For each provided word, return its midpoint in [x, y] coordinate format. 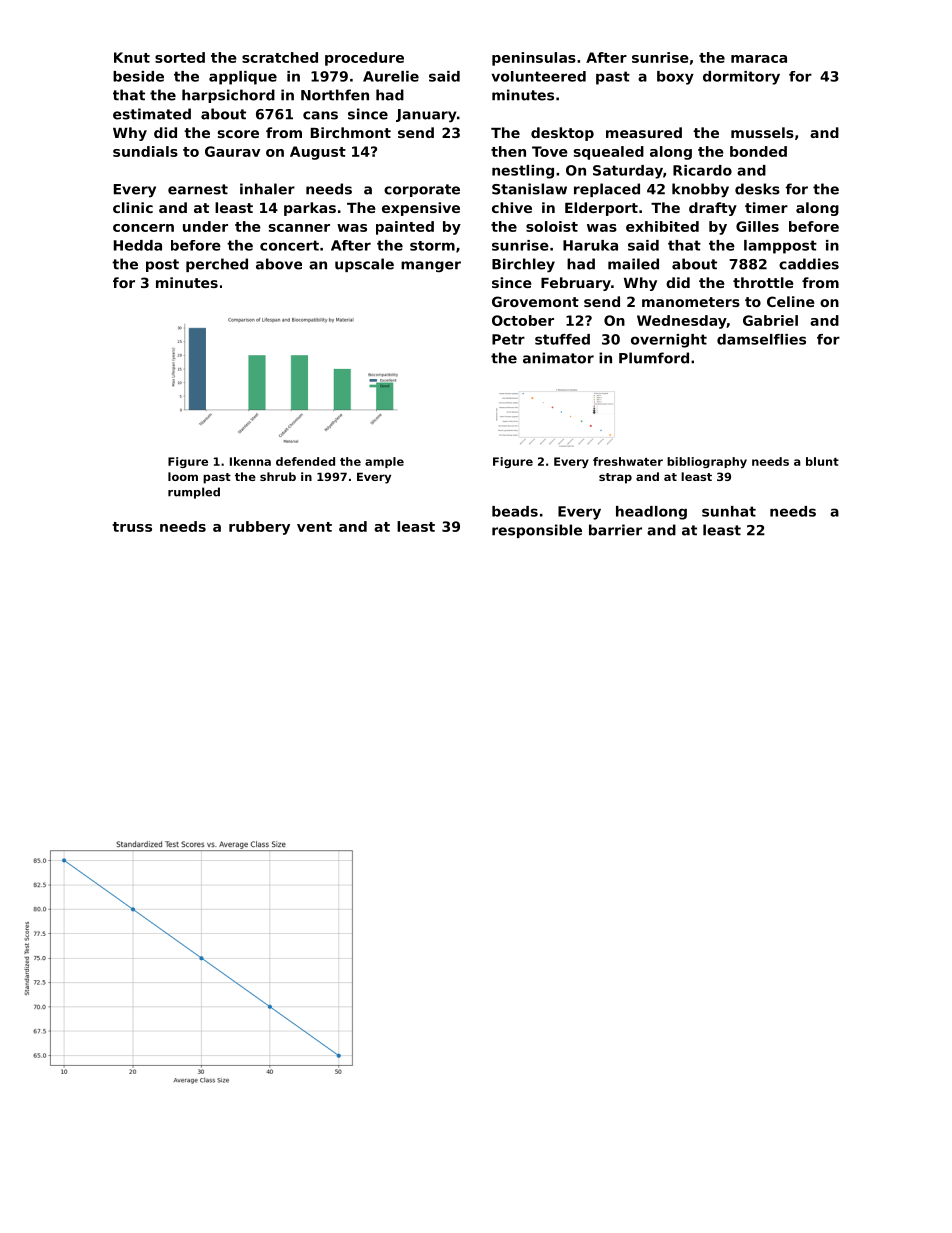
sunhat [729, 511]
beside [138, 76]
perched [217, 265]
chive [512, 207]
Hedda [138, 245]
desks [757, 189]
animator [558, 358]
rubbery [259, 528]
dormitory [741, 78]
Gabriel [770, 320]
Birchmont [351, 132]
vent [314, 527]
